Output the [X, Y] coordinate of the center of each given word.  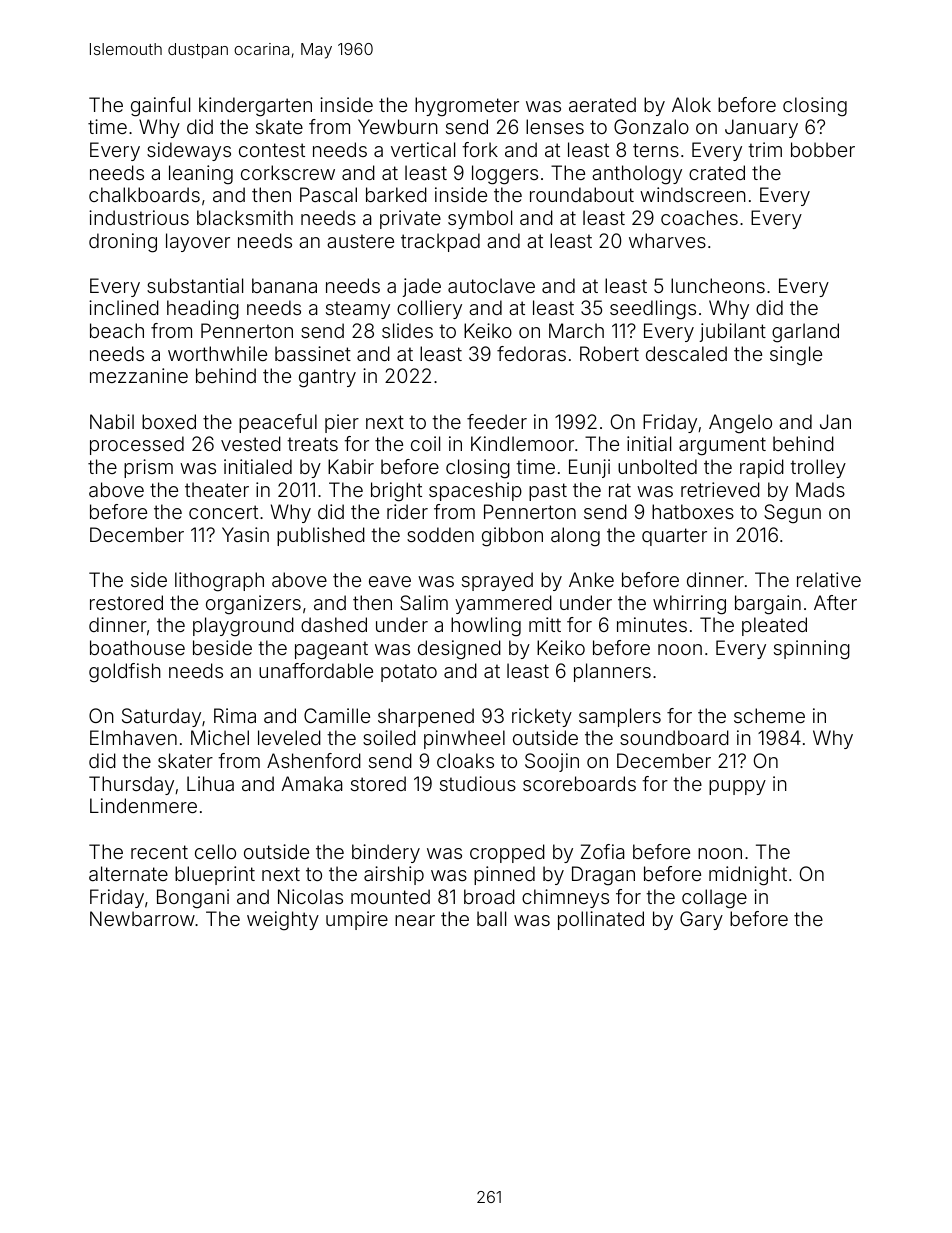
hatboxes [693, 511]
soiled [389, 737]
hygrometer [467, 107]
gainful [160, 107]
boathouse [137, 647]
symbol [480, 219]
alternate [128, 873]
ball [491, 918]
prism [148, 468]
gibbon [512, 537]
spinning [812, 650]
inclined [124, 307]
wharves [667, 240]
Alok [691, 104]
